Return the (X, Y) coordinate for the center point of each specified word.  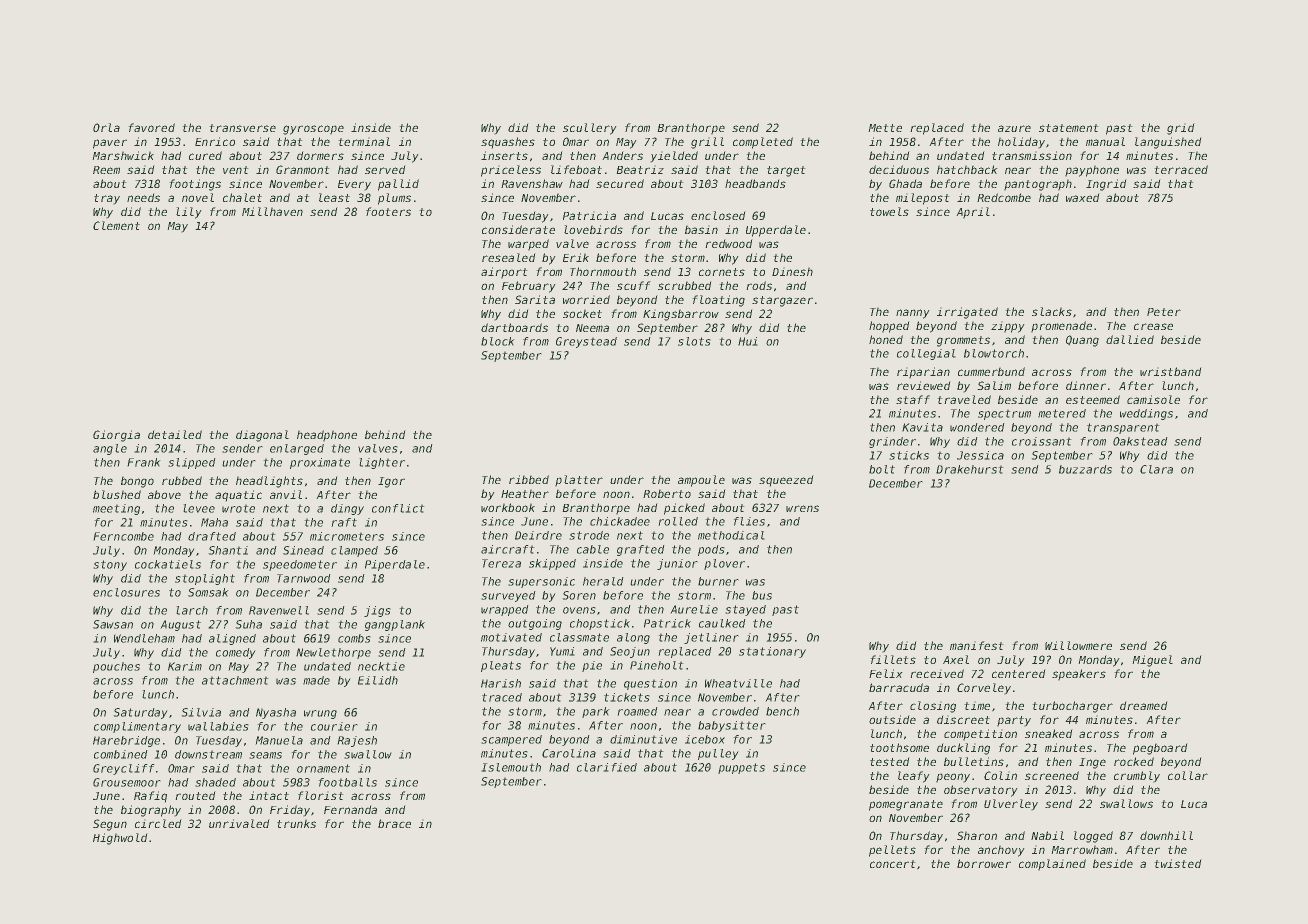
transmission (1032, 155)
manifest (977, 645)
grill (707, 143)
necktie (381, 666)
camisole (1153, 399)
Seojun (630, 652)
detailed (175, 434)
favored (151, 127)
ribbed (529, 479)
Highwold (120, 839)
